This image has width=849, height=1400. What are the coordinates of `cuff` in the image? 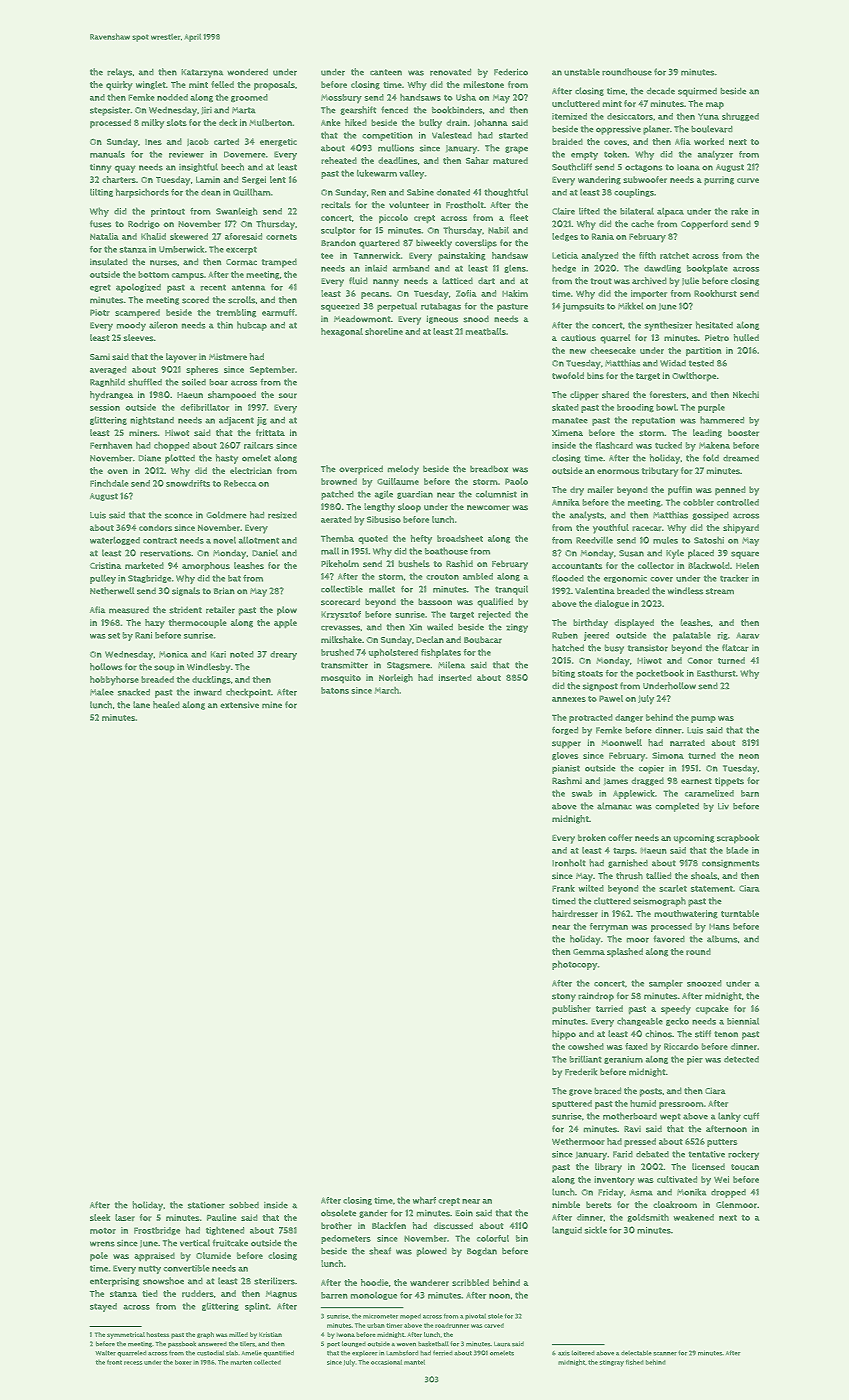 It's located at (751, 1116).
